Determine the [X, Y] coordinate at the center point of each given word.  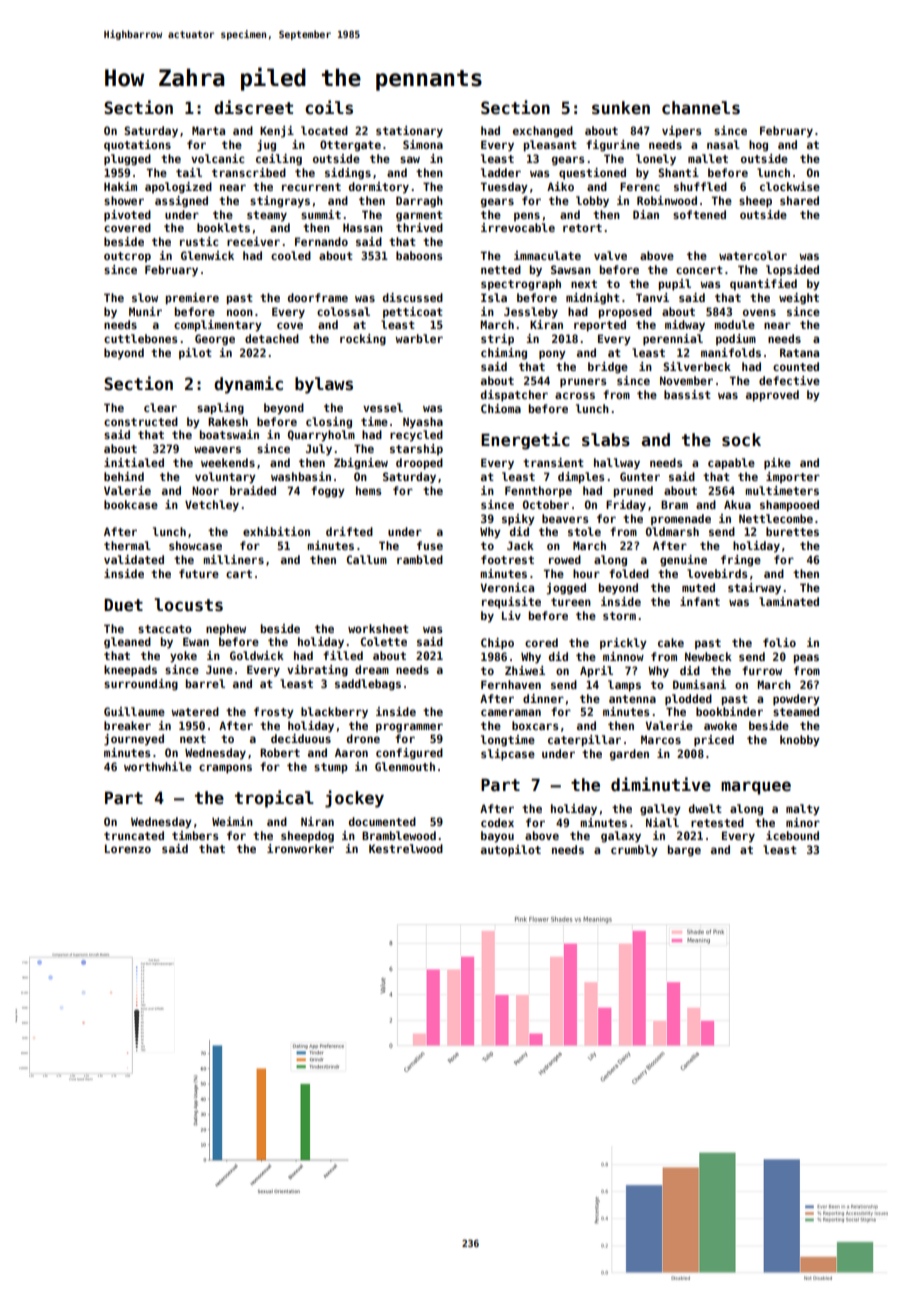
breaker [127, 725]
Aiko [560, 186]
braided [253, 490]
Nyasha [423, 423]
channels [701, 108]
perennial [673, 340]
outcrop [127, 257]
